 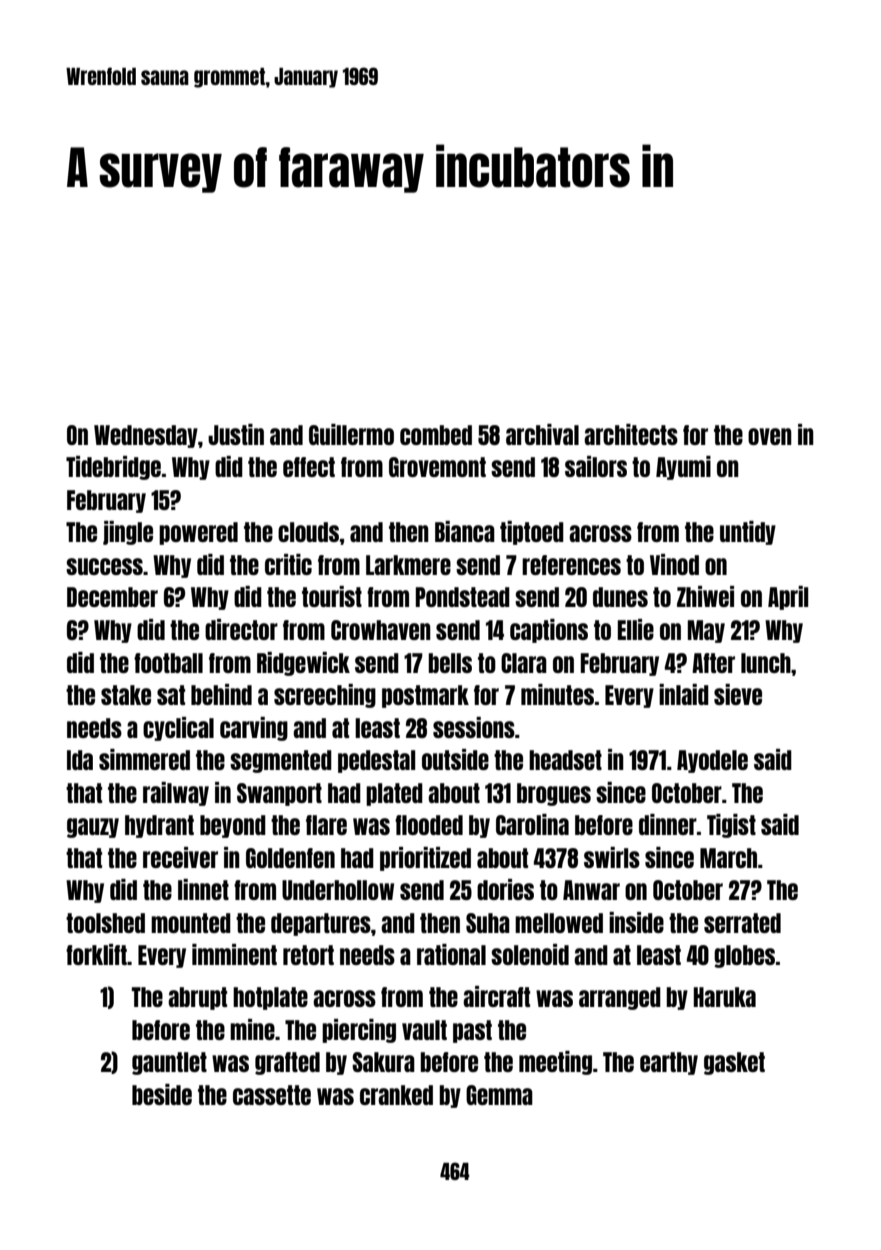 What do you see at coordinates (203, 889) in the image?
I see `linnet` at bounding box center [203, 889].
